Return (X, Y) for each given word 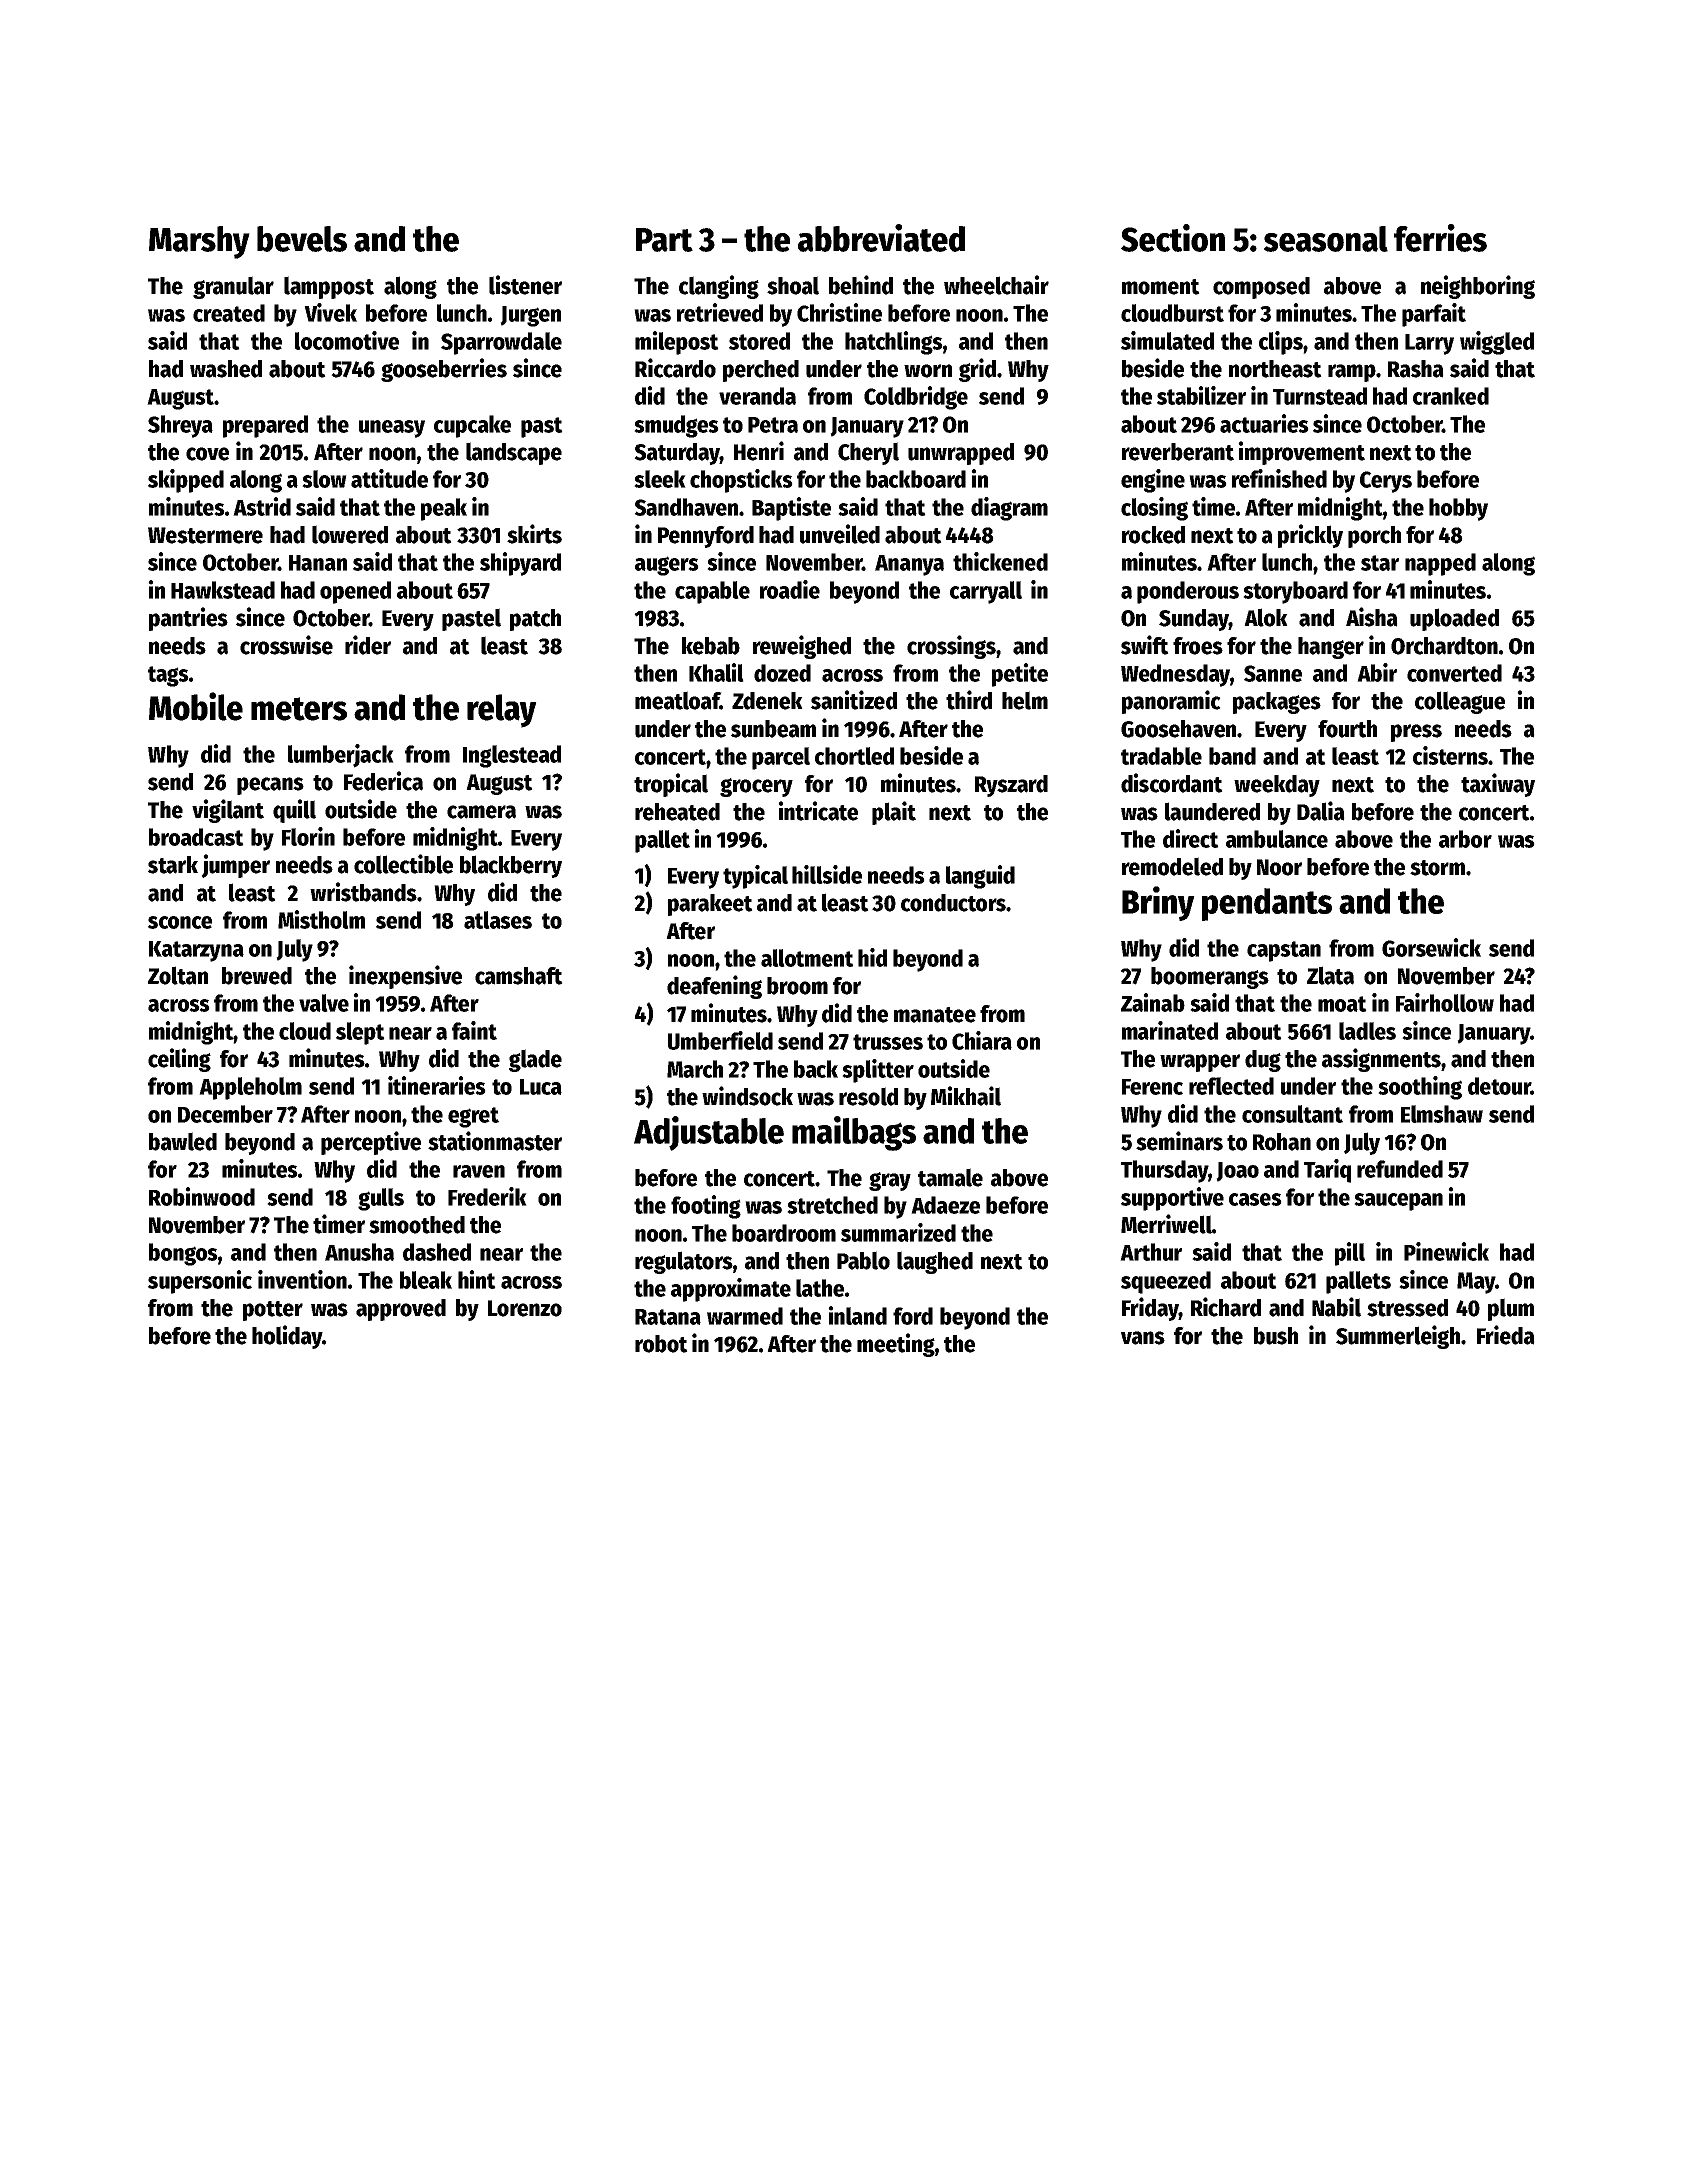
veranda (757, 396)
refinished (1279, 478)
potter (273, 1311)
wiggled (1497, 343)
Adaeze (945, 1205)
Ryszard (1011, 786)
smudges (676, 426)
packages (1277, 703)
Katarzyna (196, 951)
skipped (186, 481)
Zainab (1153, 1002)
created (229, 313)
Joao (1237, 1172)
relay (502, 711)
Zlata (1330, 975)
